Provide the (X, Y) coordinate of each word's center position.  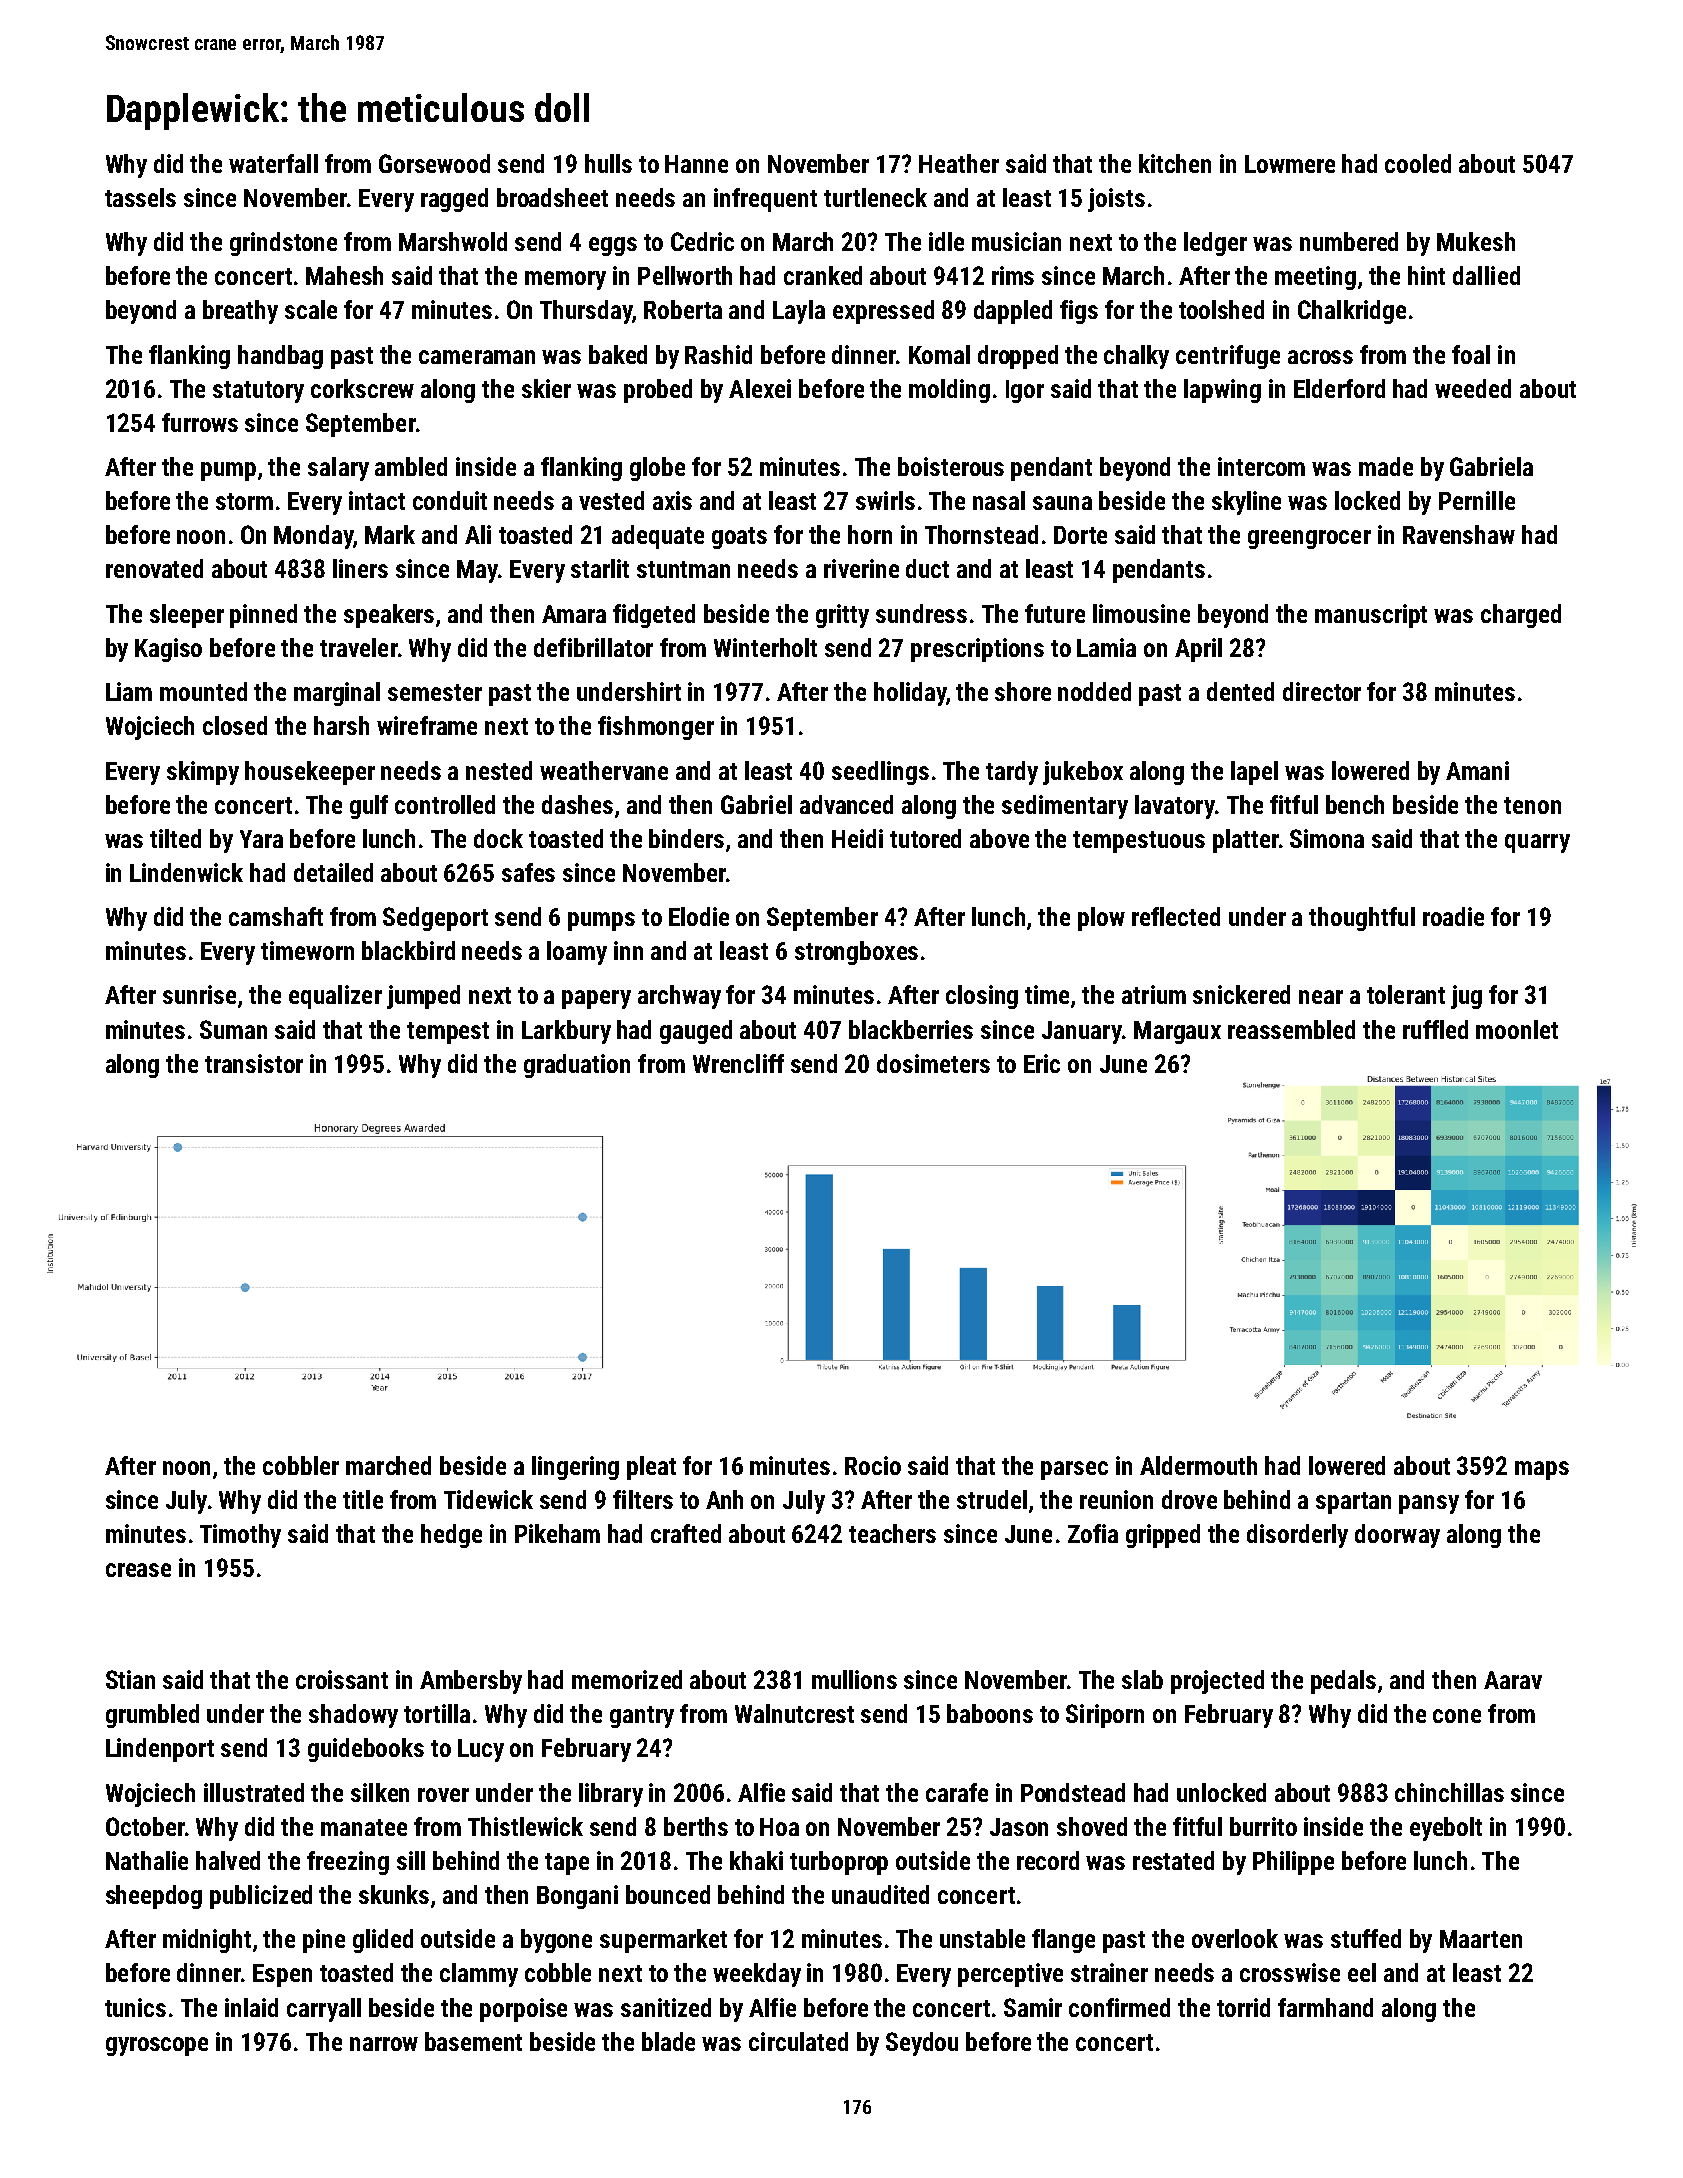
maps (1542, 1470)
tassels (140, 197)
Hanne (696, 164)
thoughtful (1362, 919)
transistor (254, 1063)
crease (138, 1570)
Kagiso (168, 650)
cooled (1418, 163)
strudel (992, 1499)
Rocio (873, 1465)
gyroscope (157, 2046)
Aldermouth (1198, 1465)
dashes (577, 804)
